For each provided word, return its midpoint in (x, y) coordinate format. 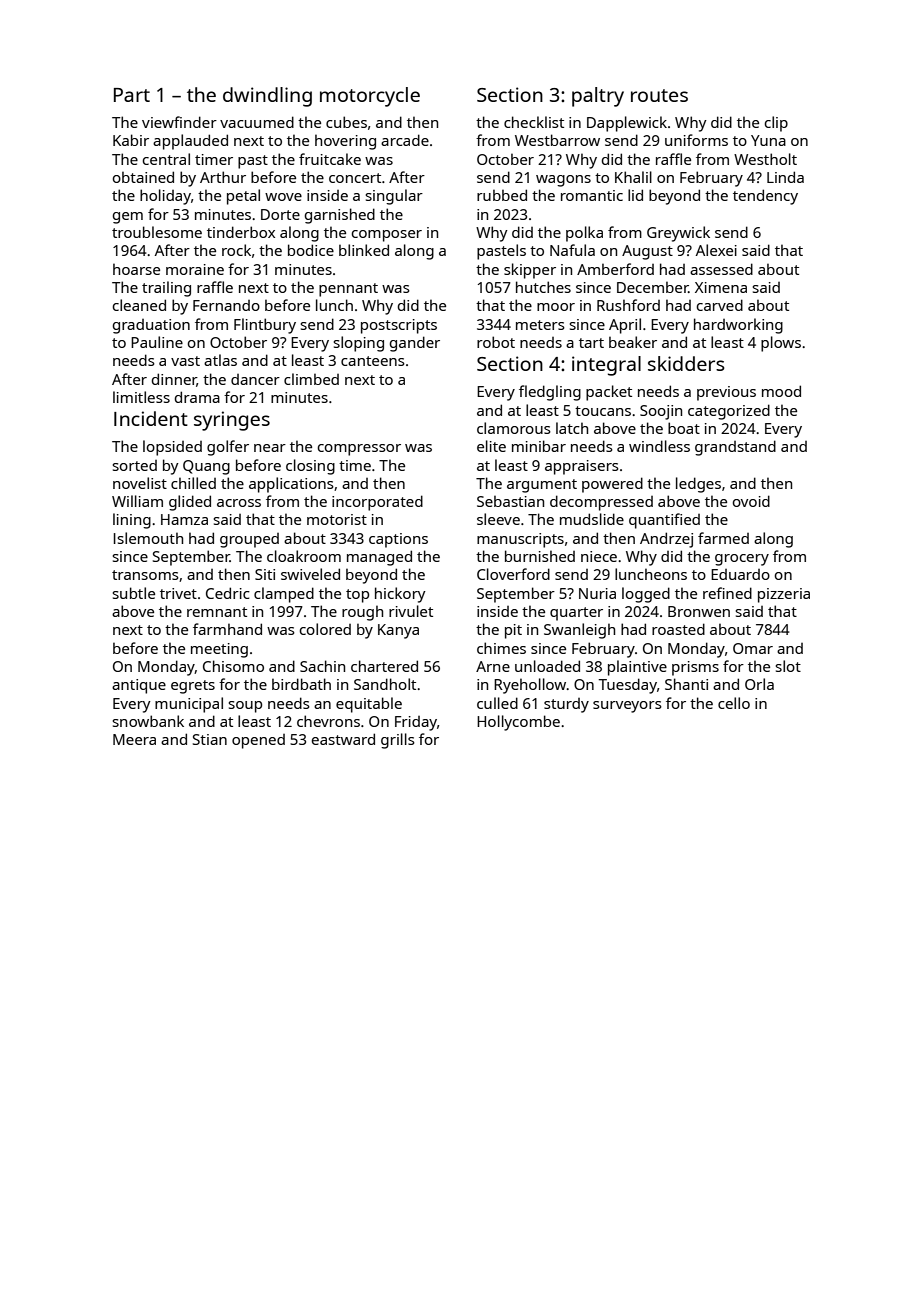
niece (599, 556)
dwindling (267, 97)
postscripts (399, 326)
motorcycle (370, 97)
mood (781, 391)
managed (379, 558)
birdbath (301, 684)
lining (132, 521)
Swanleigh (579, 631)
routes (659, 95)
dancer (255, 379)
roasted (678, 629)
